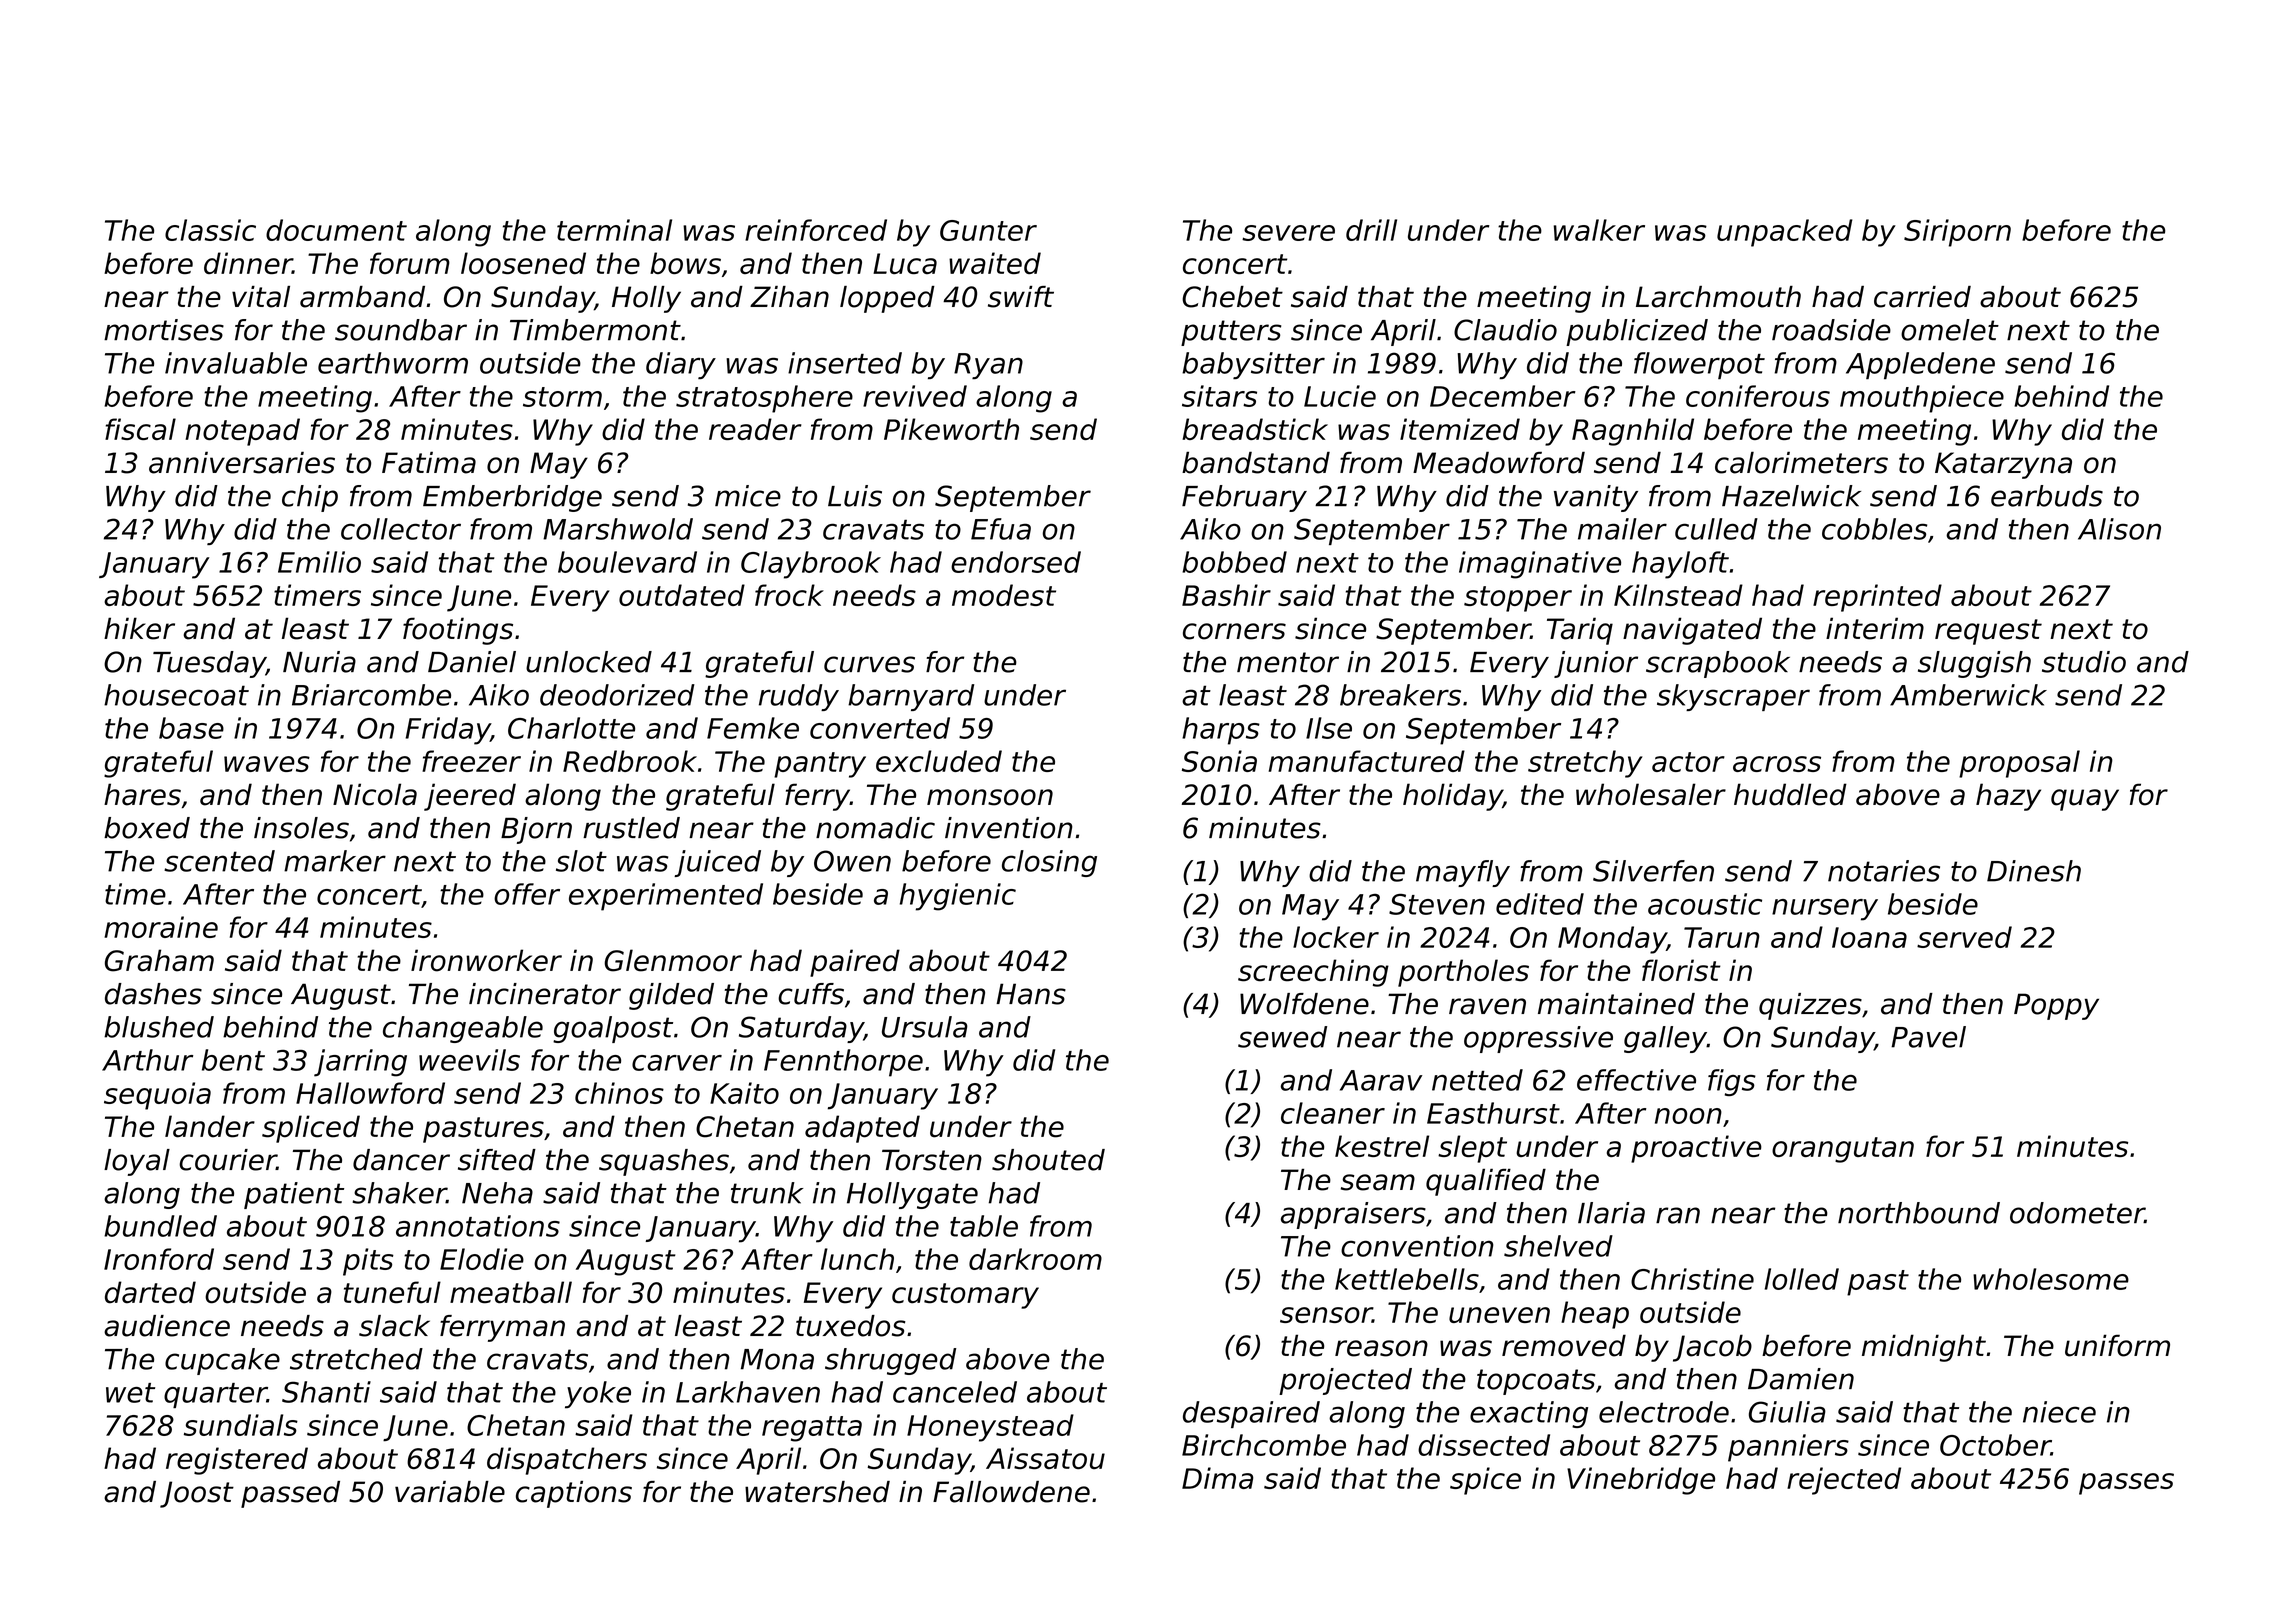  Describe the element at coordinates (627, 562) in the image. I see `boulevard` at that location.
